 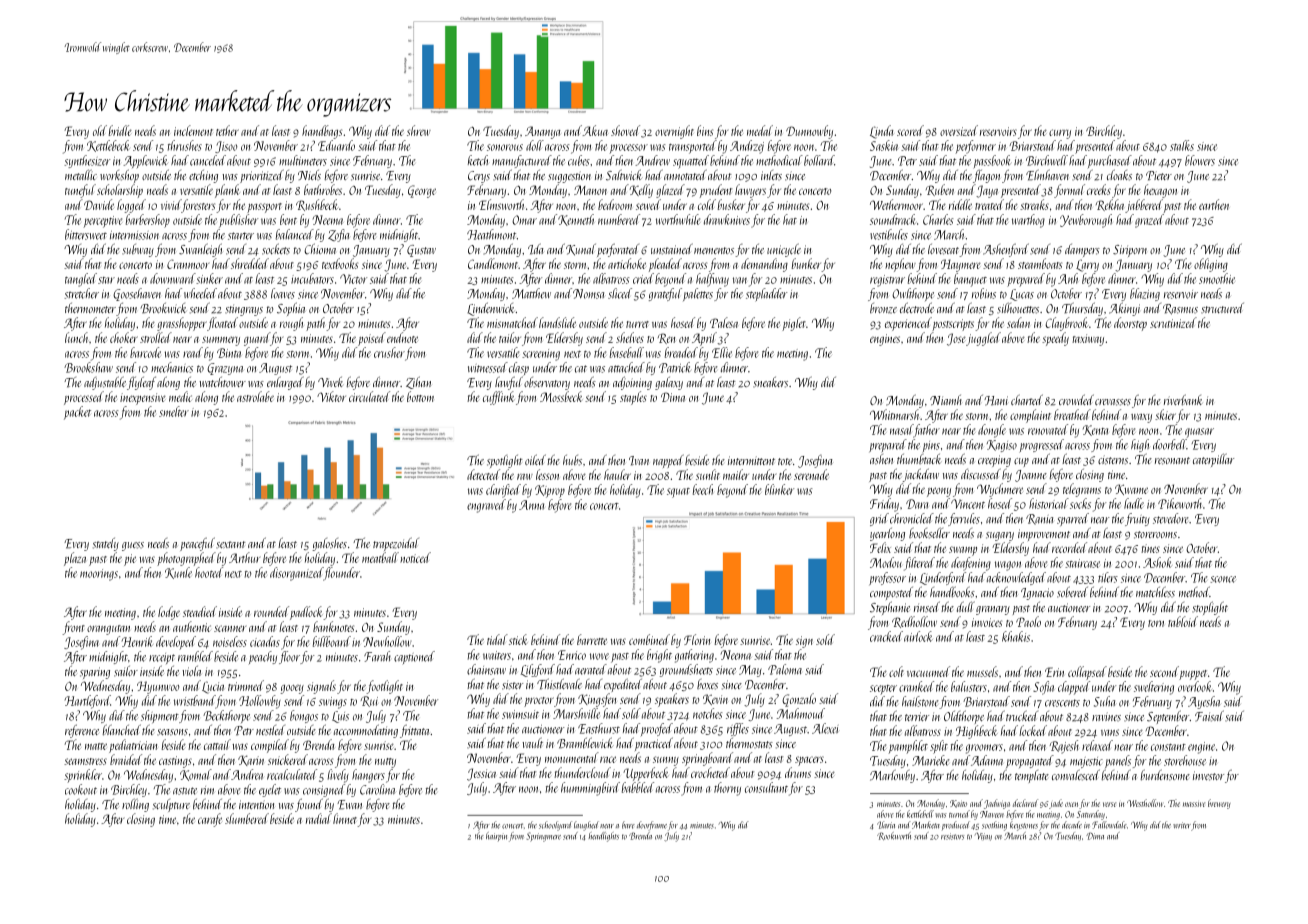 I want to click on cried, so click(x=643, y=278).
